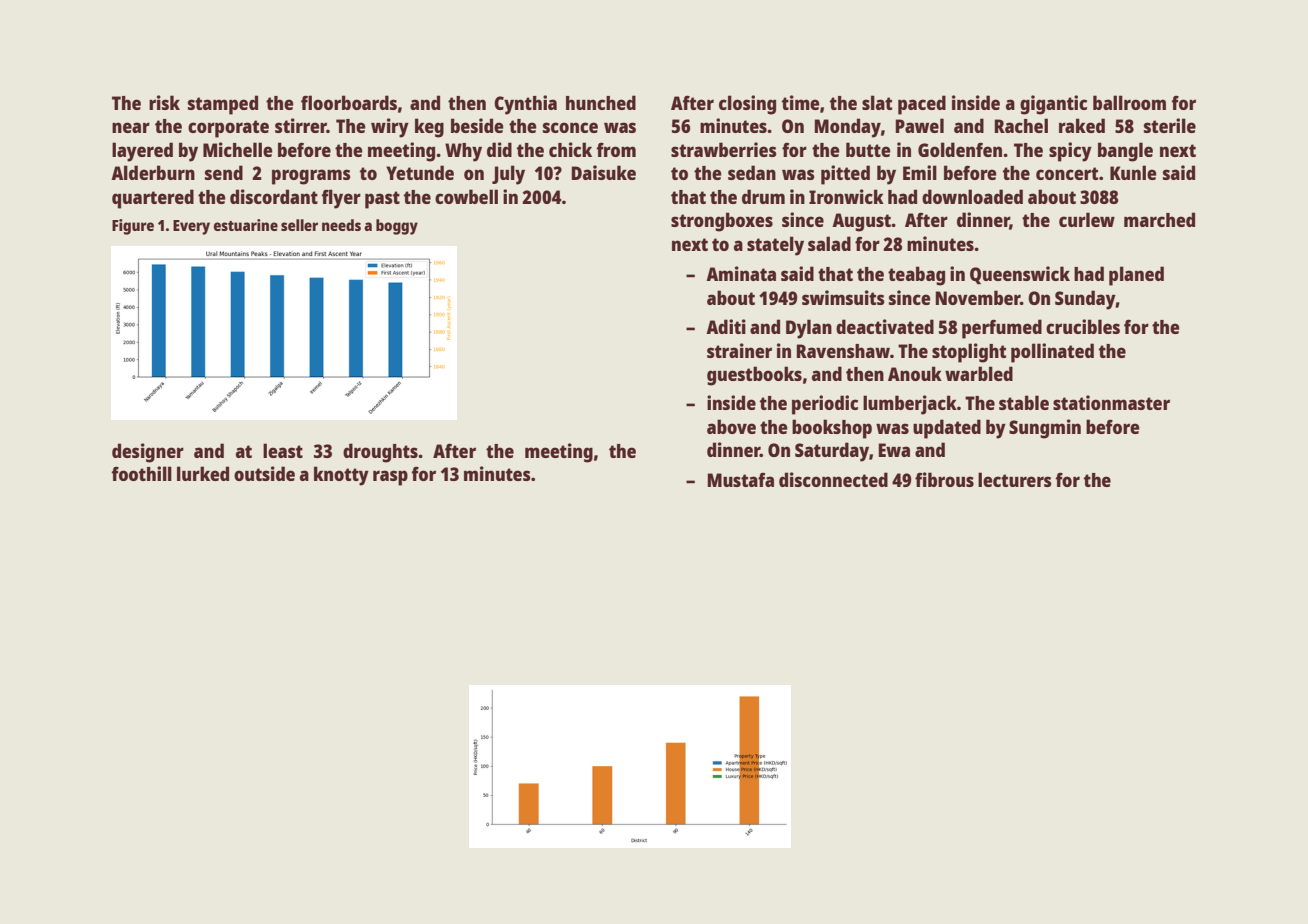  Describe the element at coordinates (1087, 219) in the screenshot. I see `curlew` at that location.
